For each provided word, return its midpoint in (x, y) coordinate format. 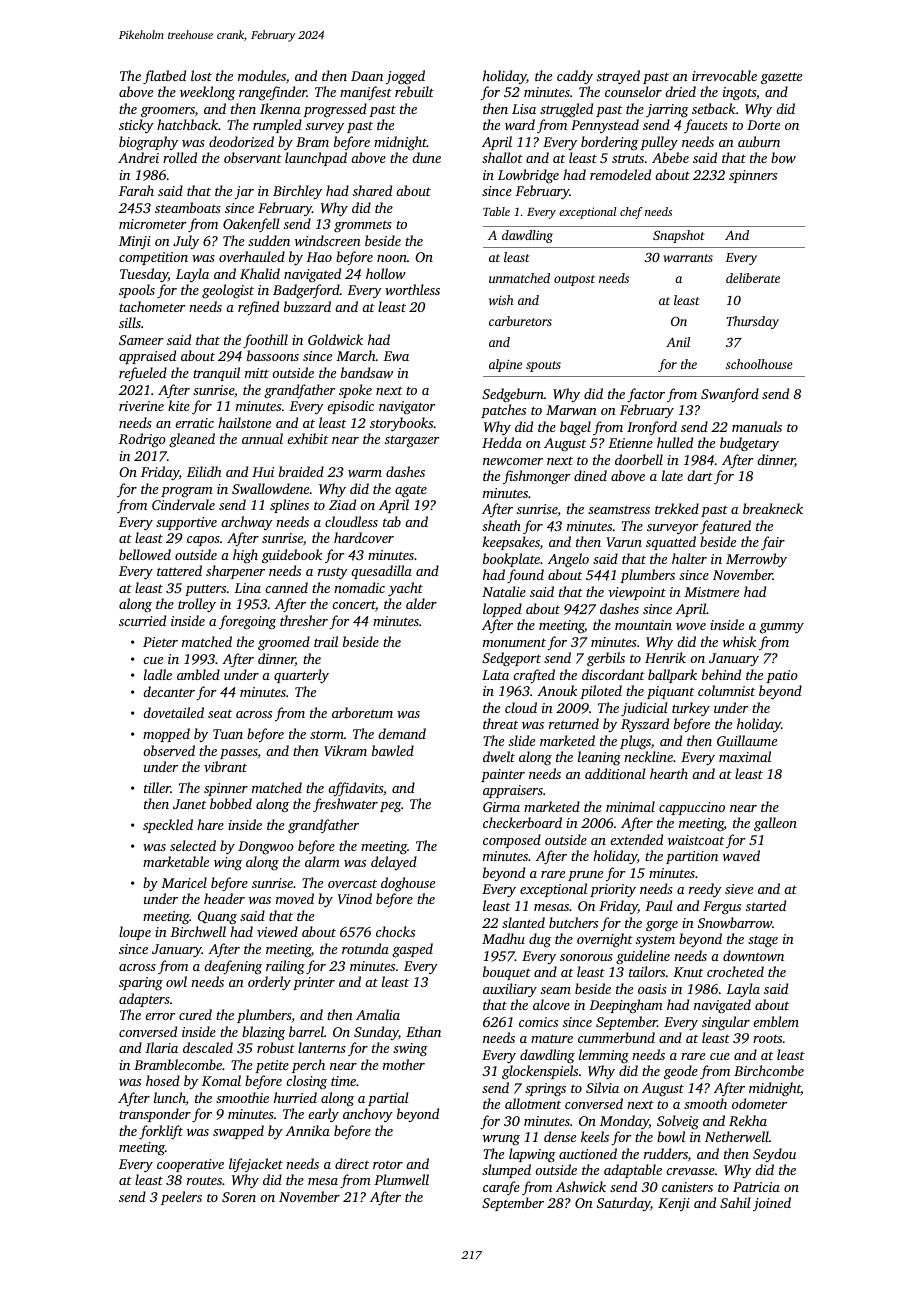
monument (514, 643)
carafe (501, 1188)
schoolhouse (759, 364)
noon (392, 258)
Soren (239, 1197)
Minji (135, 242)
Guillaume (747, 740)
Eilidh (204, 471)
